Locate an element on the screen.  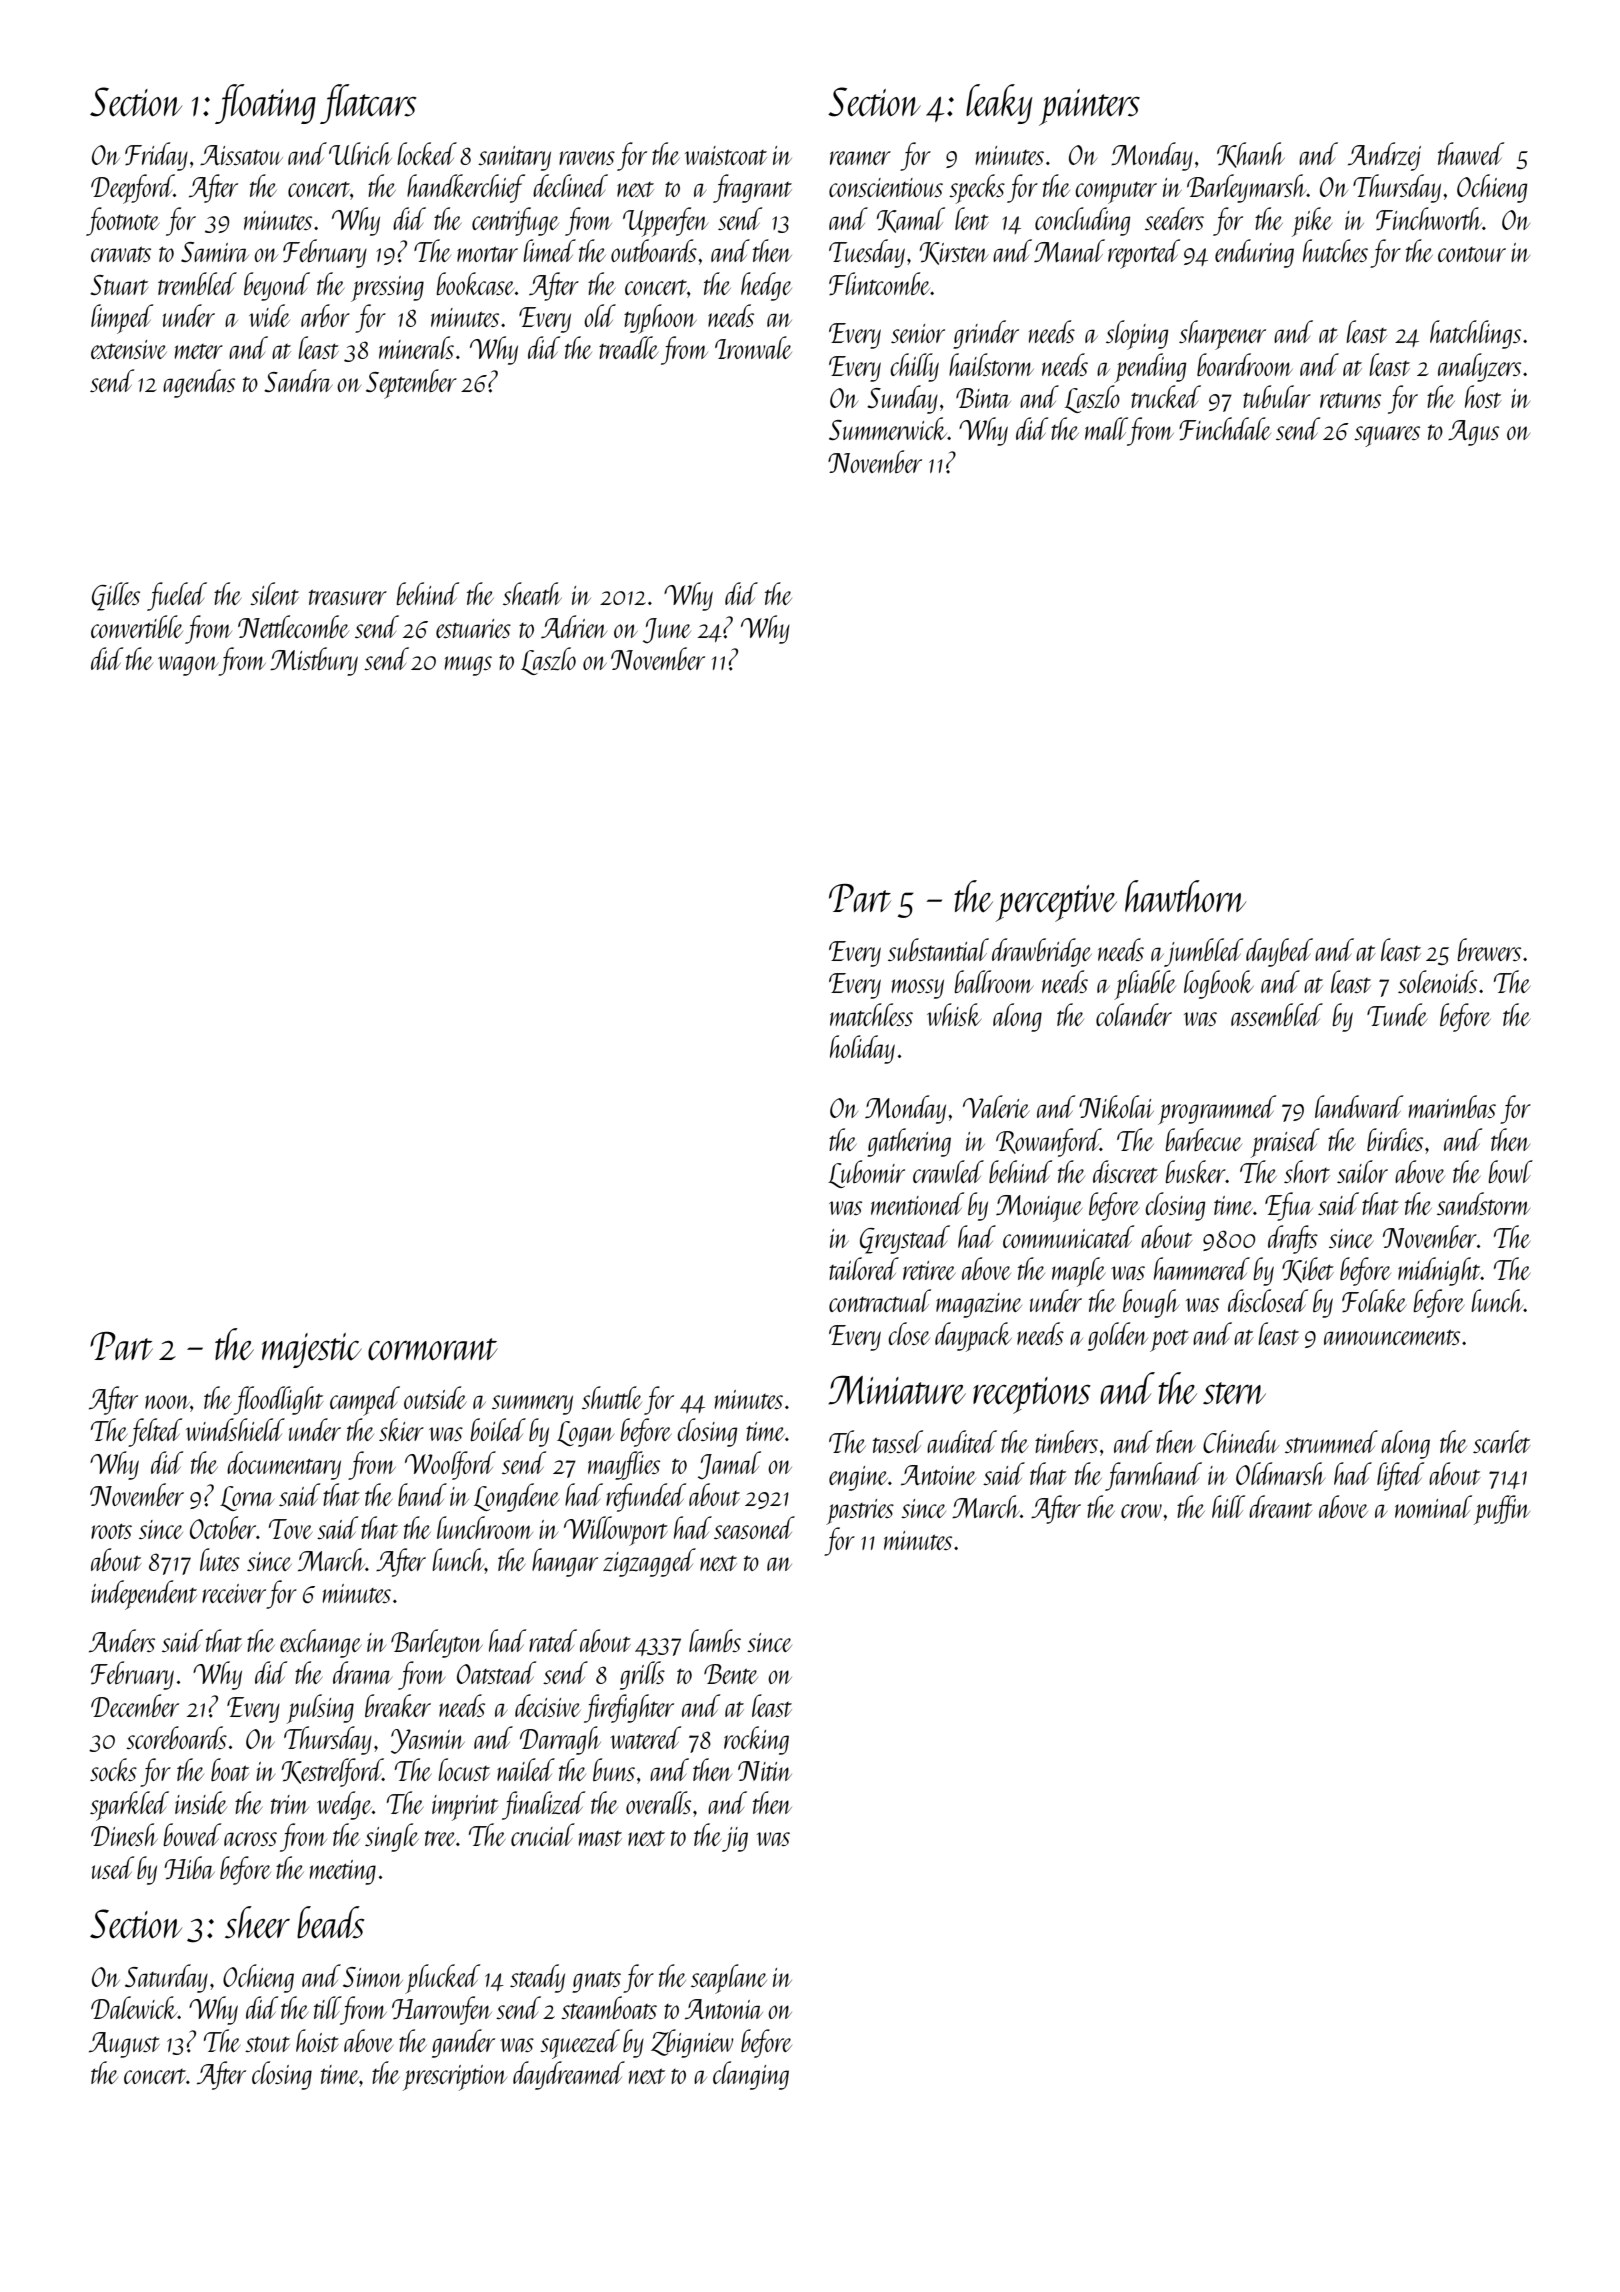
Nitin is located at coordinates (765, 1771).
